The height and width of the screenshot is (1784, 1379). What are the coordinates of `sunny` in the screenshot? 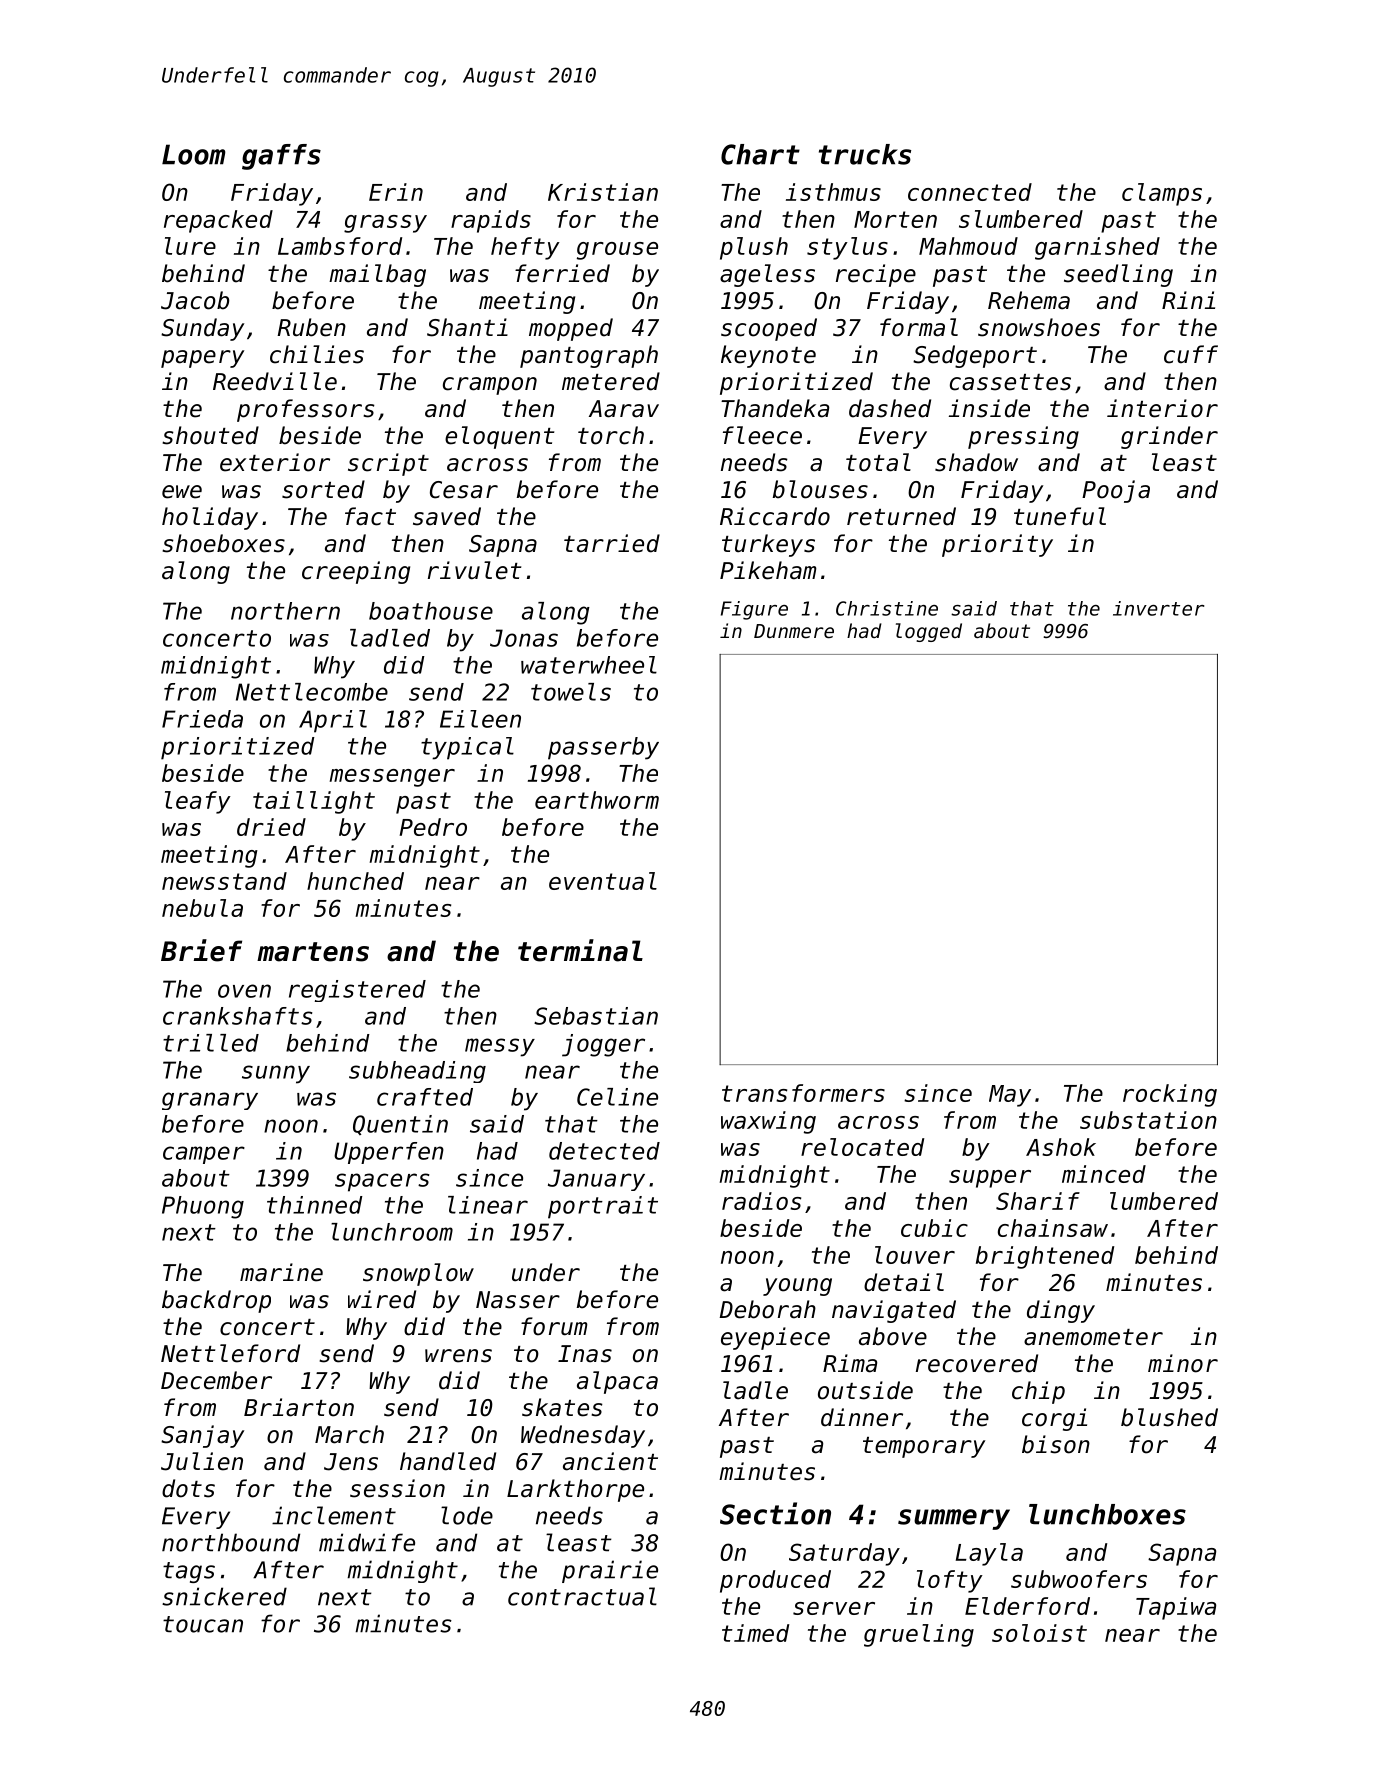 It's located at (276, 1074).
